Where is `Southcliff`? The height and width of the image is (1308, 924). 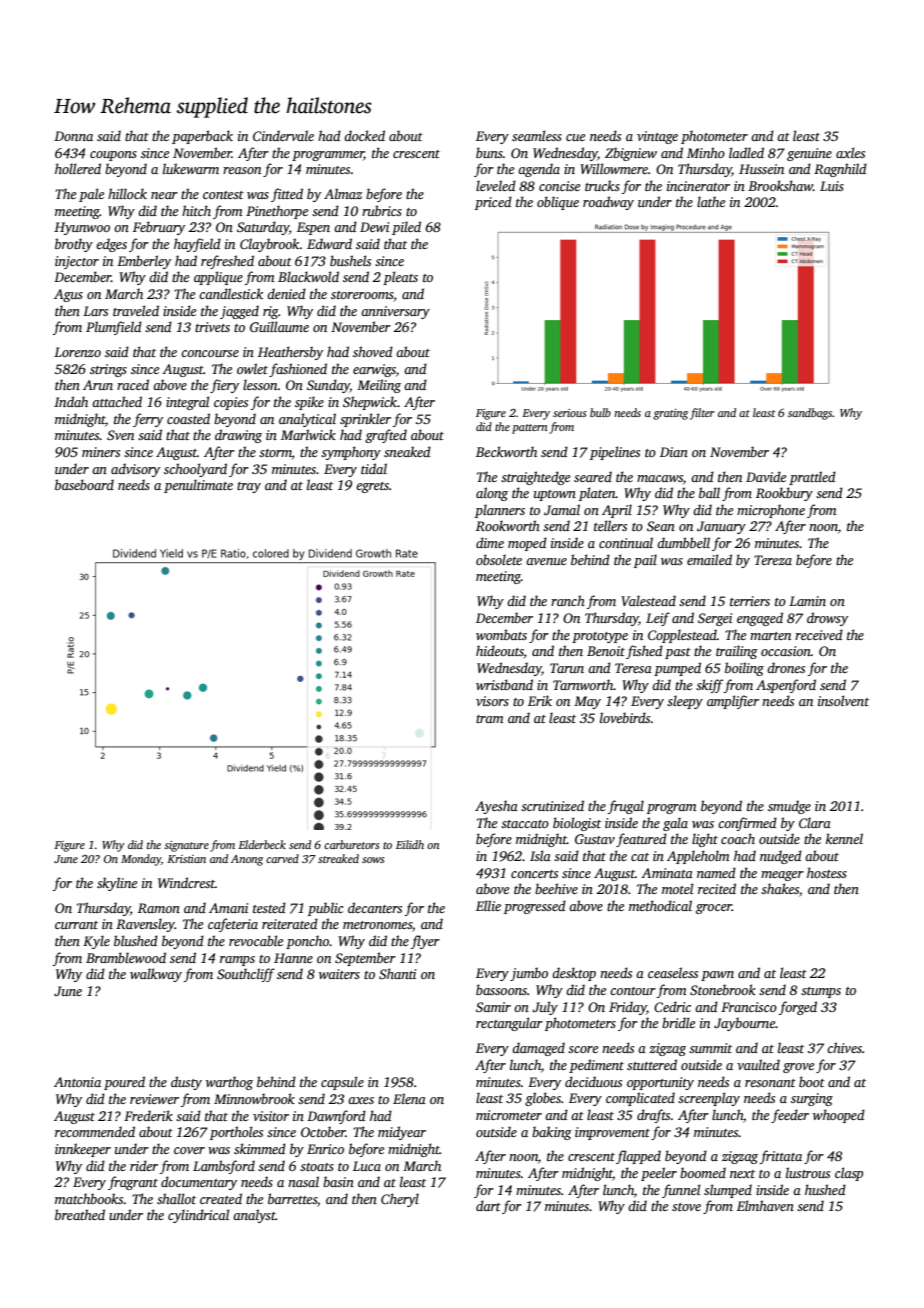 Southcliff is located at coordinates (246, 975).
